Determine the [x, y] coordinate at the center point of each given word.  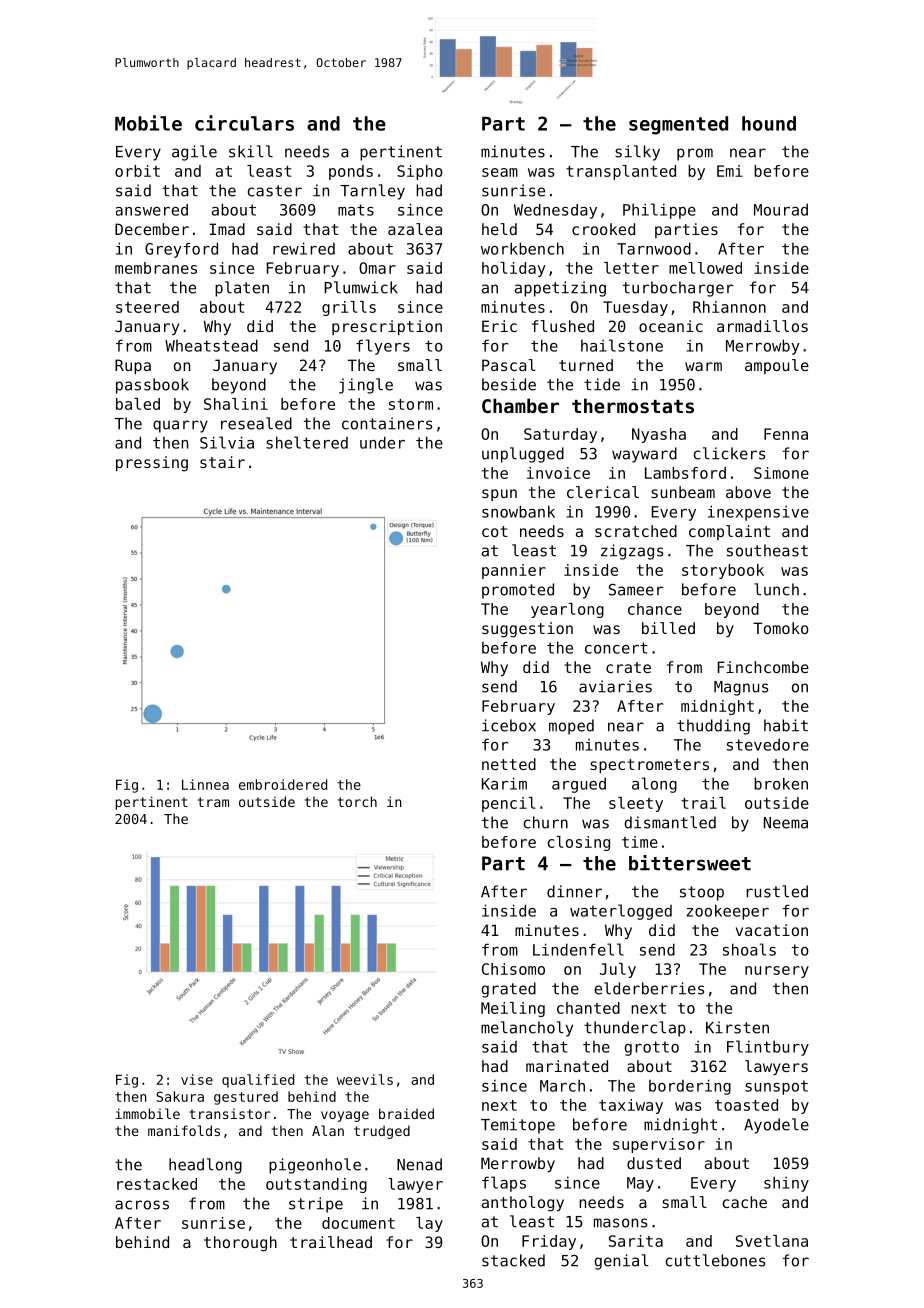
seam [500, 172]
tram [213, 802]
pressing [152, 464]
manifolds [184, 1130]
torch [357, 801]
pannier [514, 571]
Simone [781, 473]
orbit [137, 171]
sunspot [776, 1087]
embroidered [283, 784]
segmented [678, 125]
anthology [523, 1204]
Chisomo [513, 969]
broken [781, 783]
